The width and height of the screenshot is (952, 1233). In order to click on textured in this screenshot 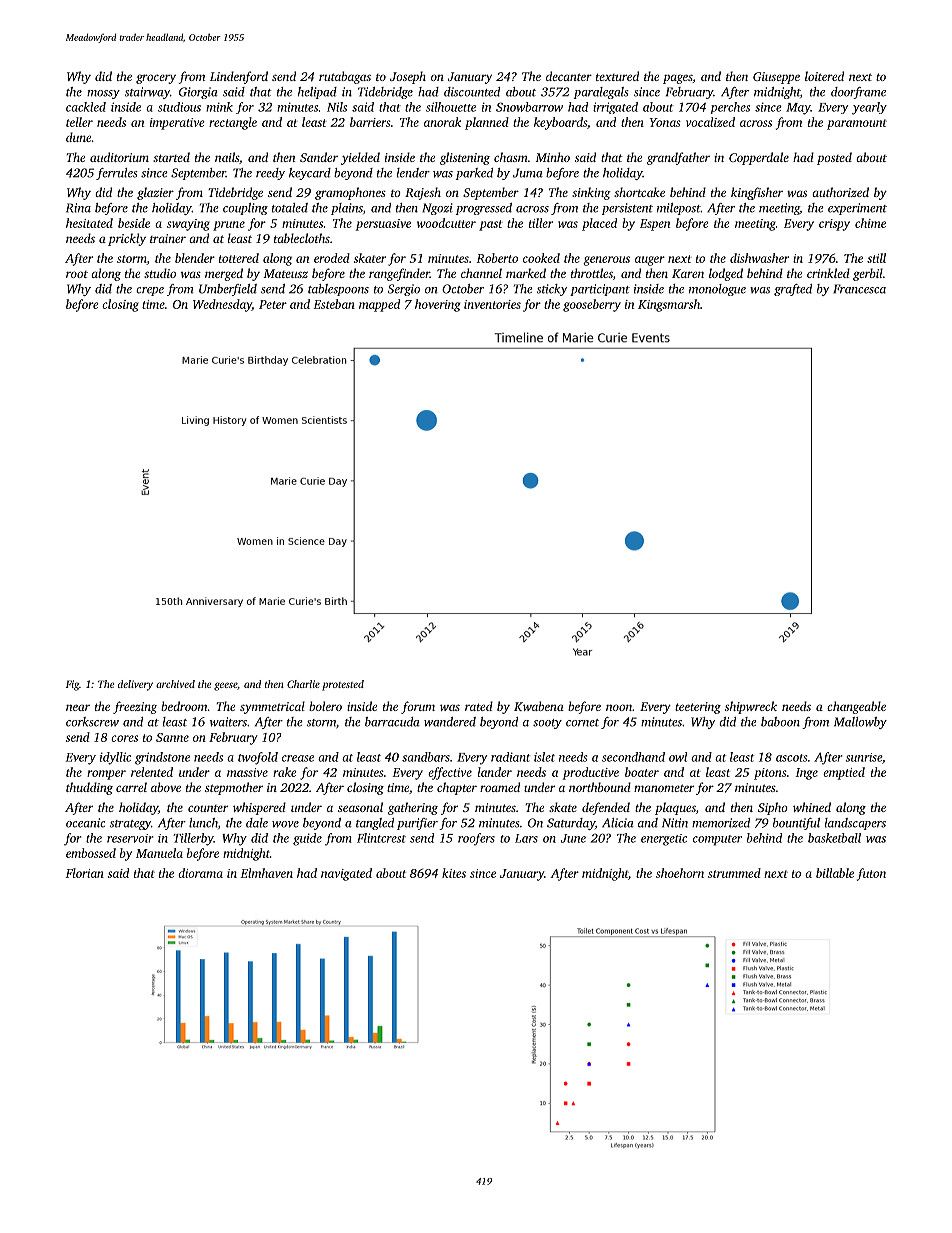, I will do `click(617, 76)`.
